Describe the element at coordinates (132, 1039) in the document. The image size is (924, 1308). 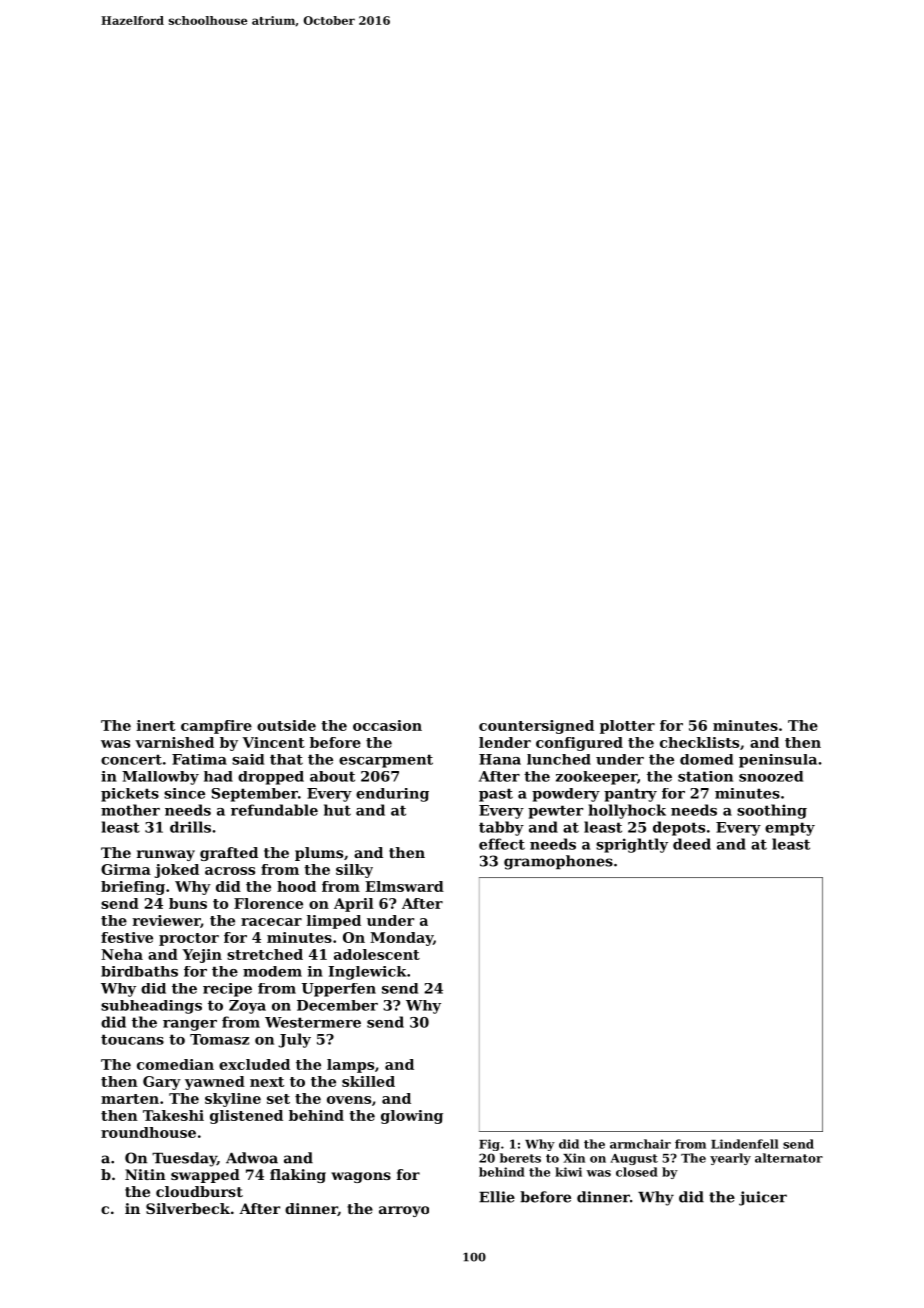
I see `toucans` at that location.
